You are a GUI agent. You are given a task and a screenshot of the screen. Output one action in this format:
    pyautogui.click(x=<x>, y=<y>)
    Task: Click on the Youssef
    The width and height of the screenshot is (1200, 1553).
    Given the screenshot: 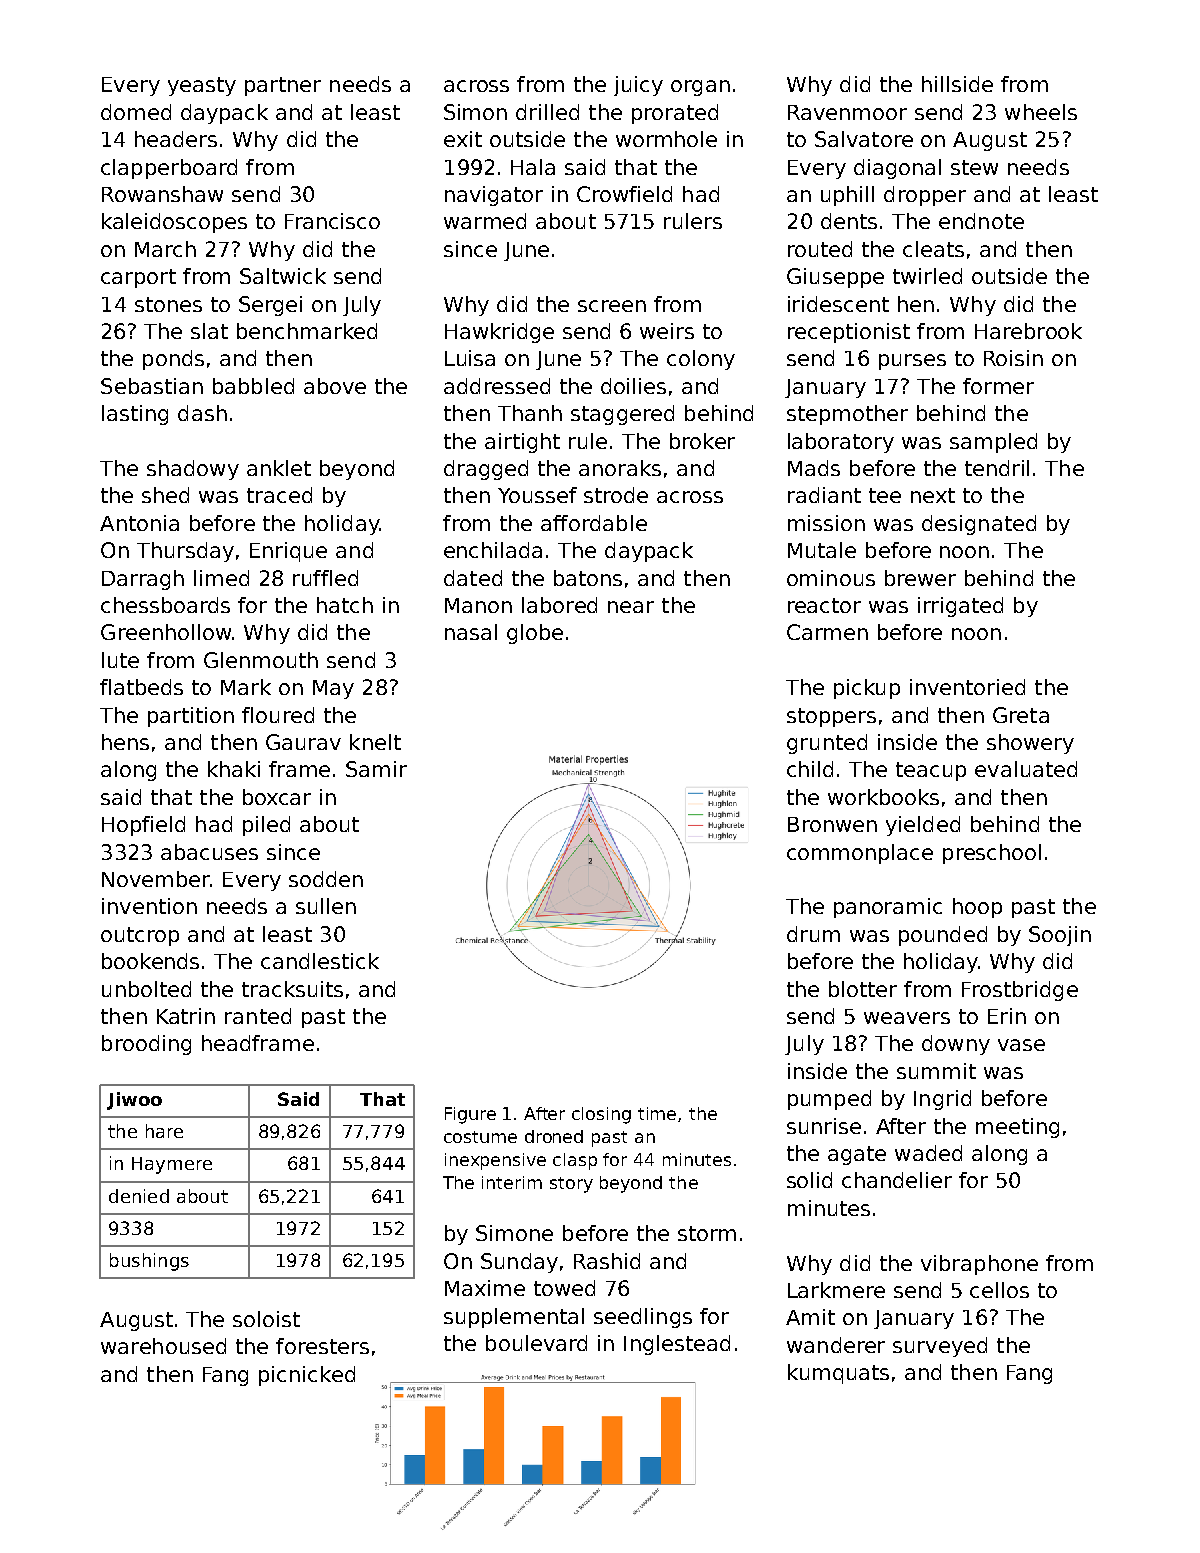 What is the action you would take?
    pyautogui.click(x=537, y=495)
